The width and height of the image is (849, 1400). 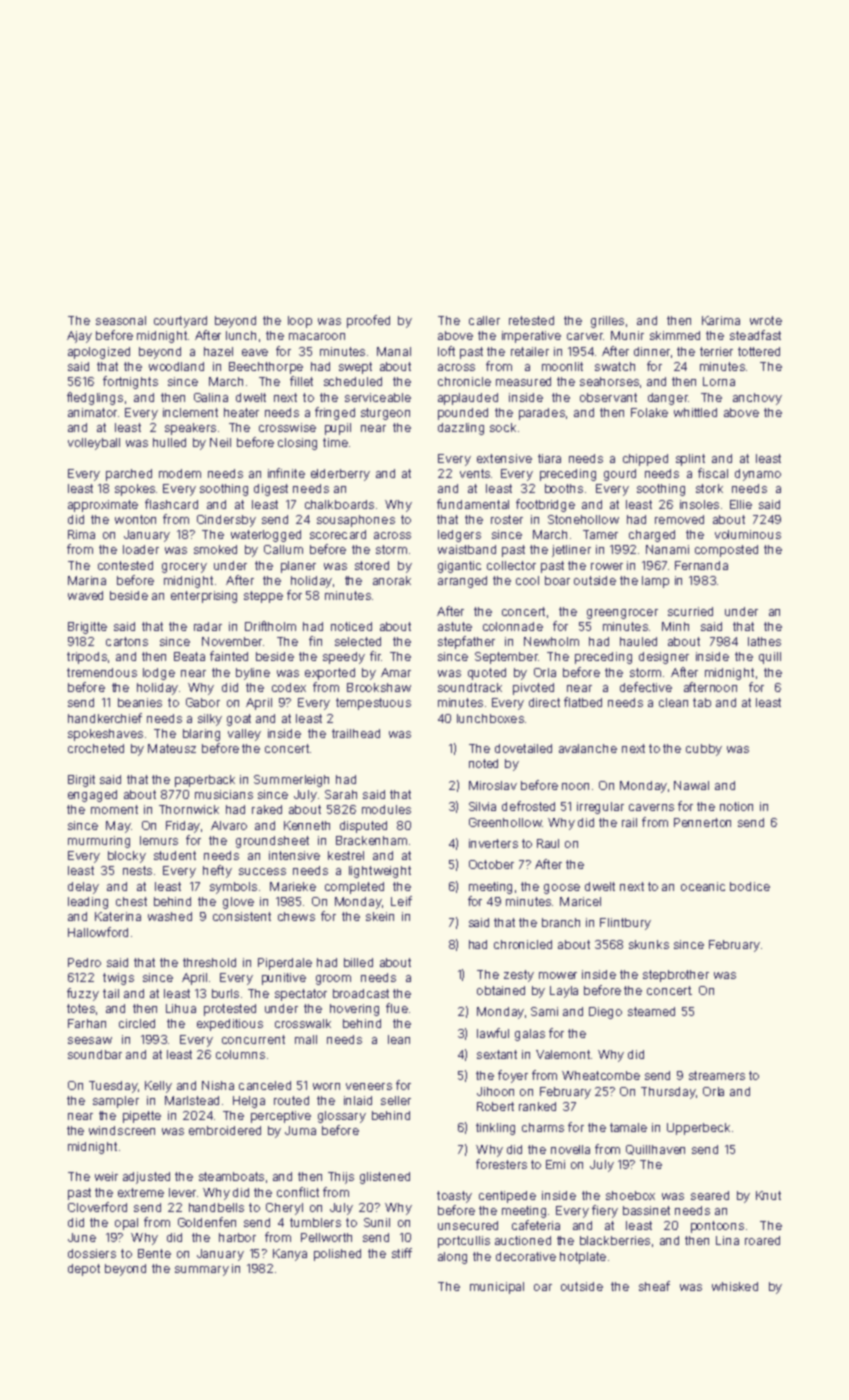 I want to click on beanies, so click(x=140, y=702).
